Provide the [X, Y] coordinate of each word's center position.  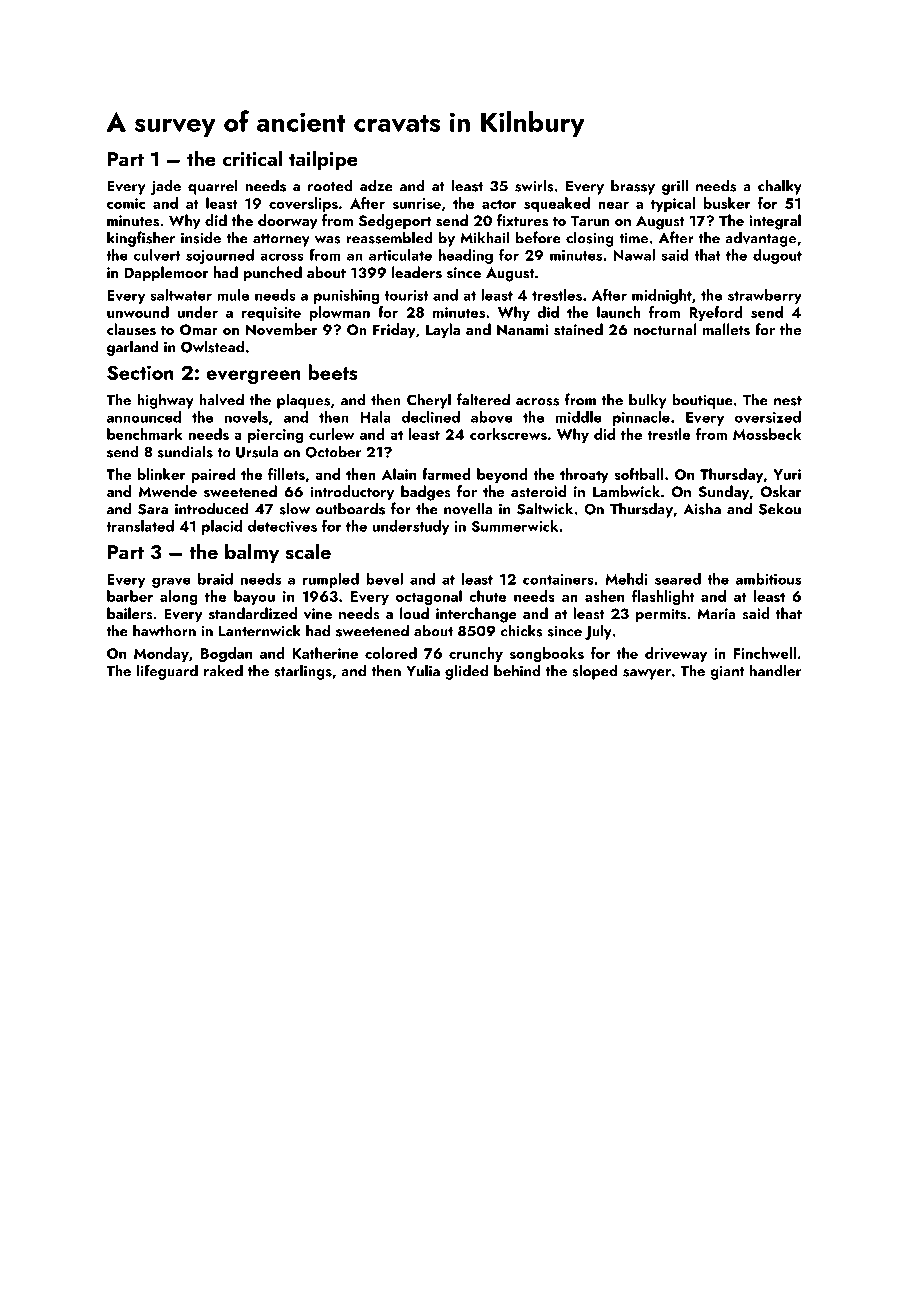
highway [165, 401]
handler [775, 670]
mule [233, 295]
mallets [726, 329]
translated [140, 526]
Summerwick [514, 526]
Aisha [702, 508]
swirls [534, 185]
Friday [394, 331]
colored [391, 653]
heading [466, 256]
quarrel [213, 187]
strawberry [765, 296]
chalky [780, 187]
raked [223, 670]
